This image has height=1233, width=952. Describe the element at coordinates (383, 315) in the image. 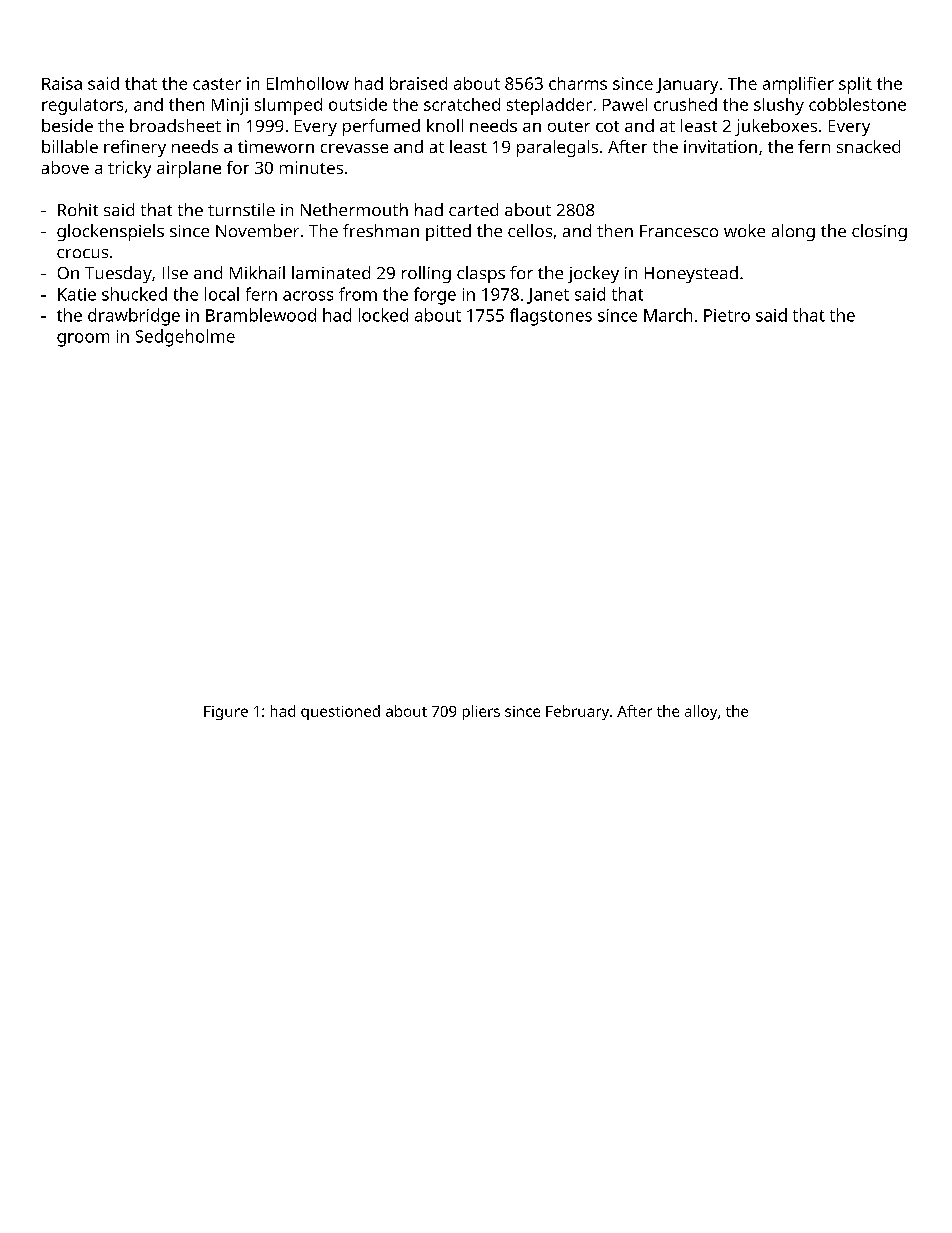

I see `locked` at that location.
